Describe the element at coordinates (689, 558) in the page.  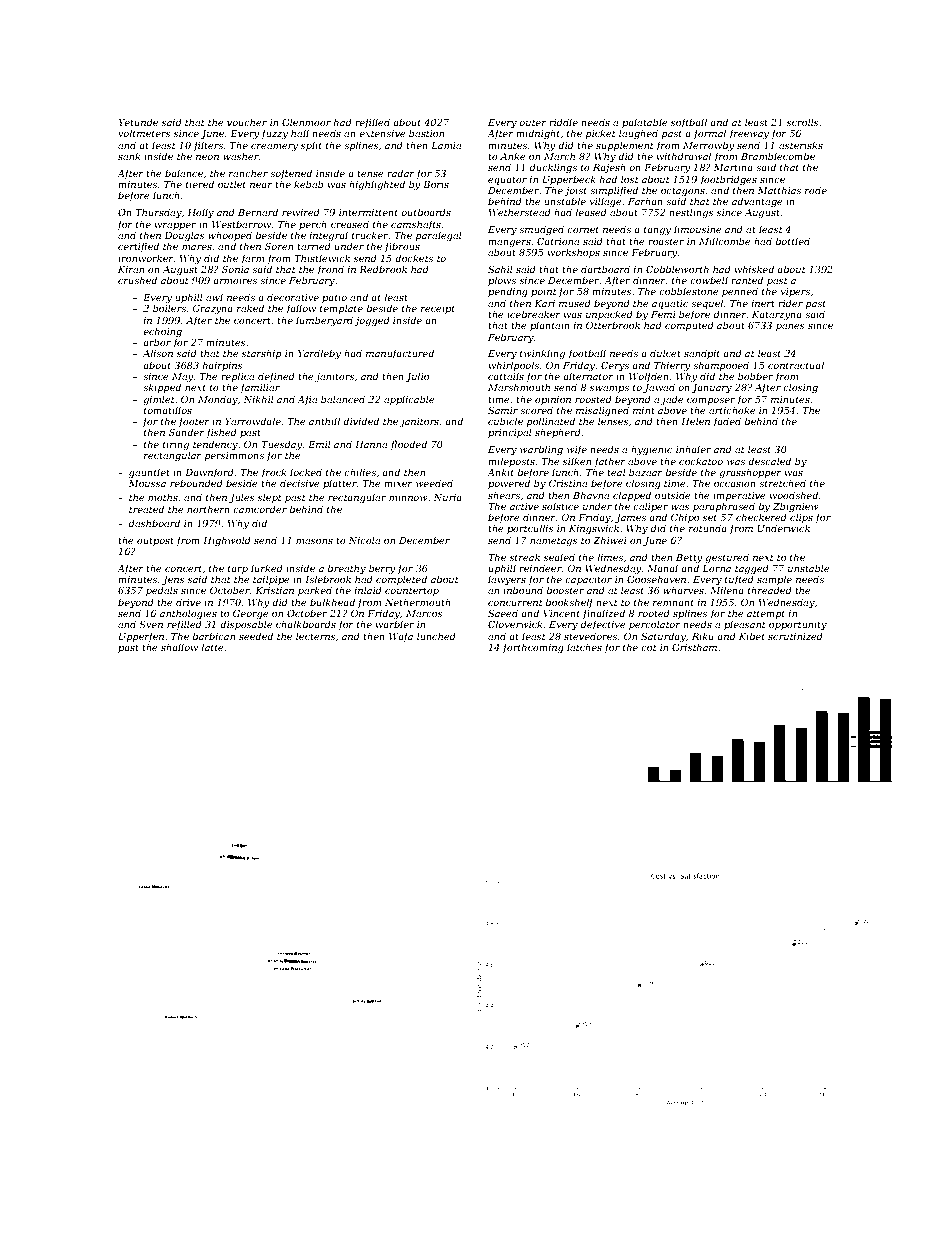
I see `Betty` at that location.
